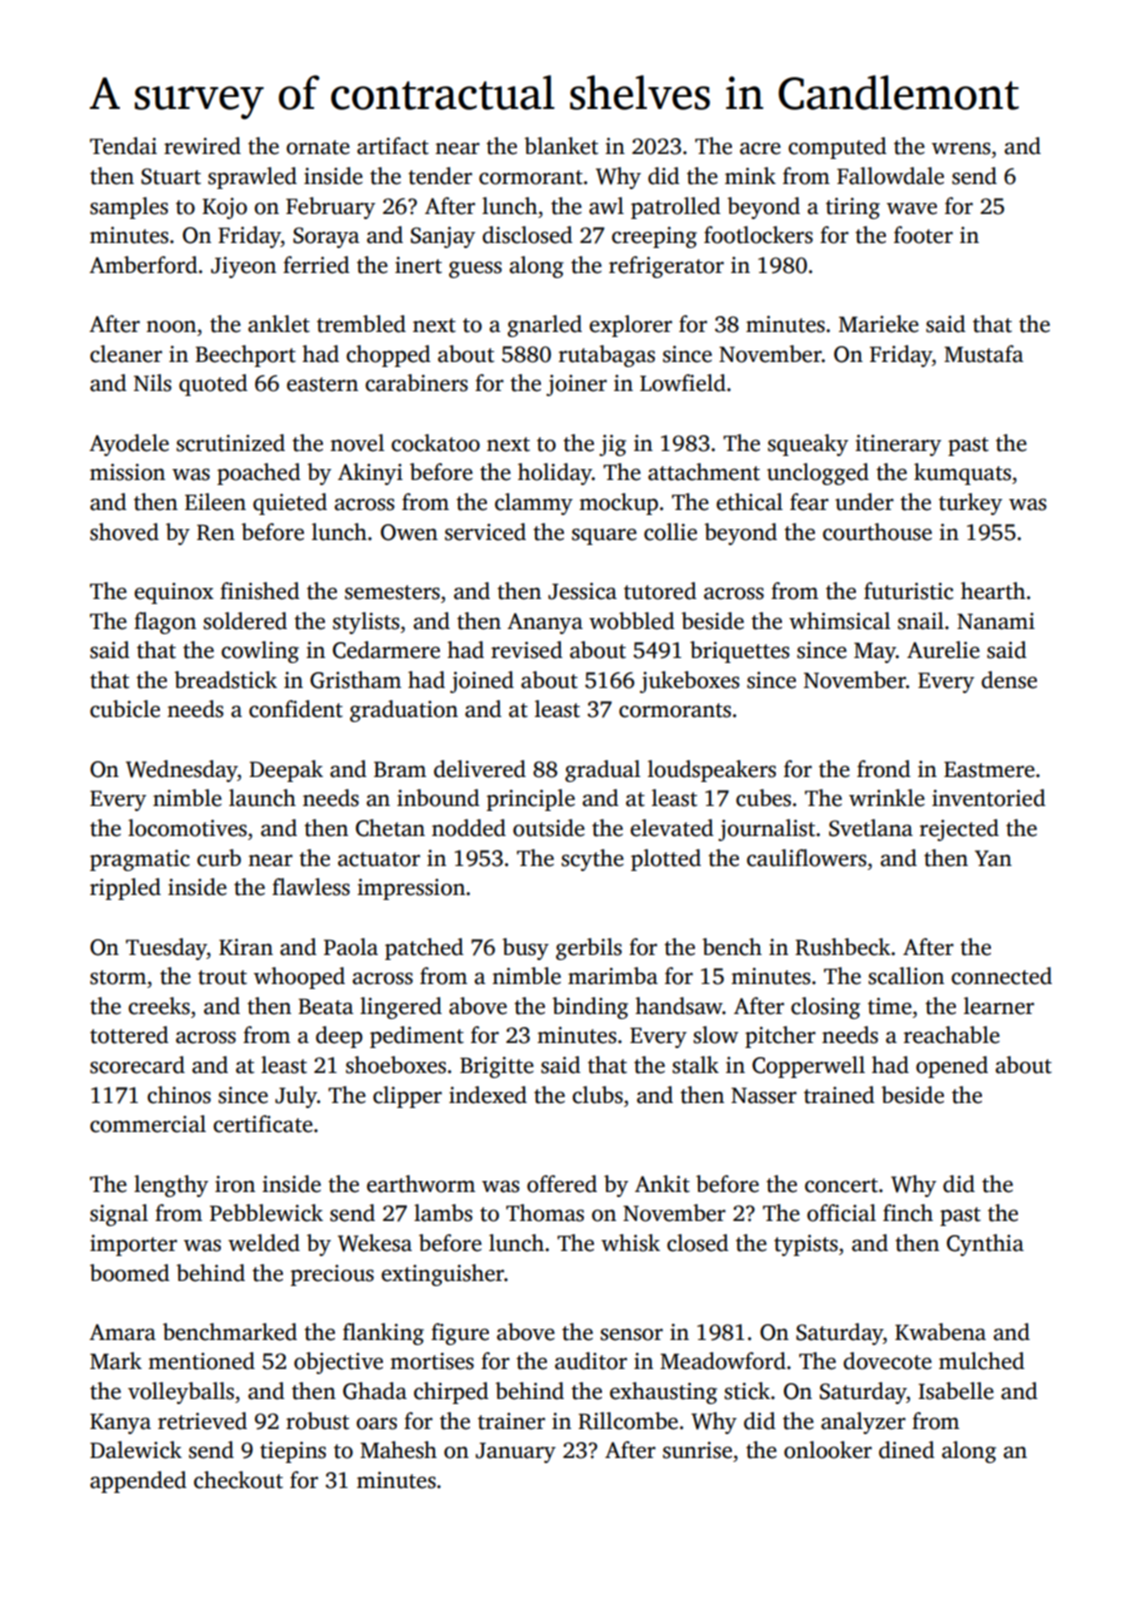 The height and width of the screenshot is (1621, 1146). I want to click on dovecote, so click(887, 1361).
